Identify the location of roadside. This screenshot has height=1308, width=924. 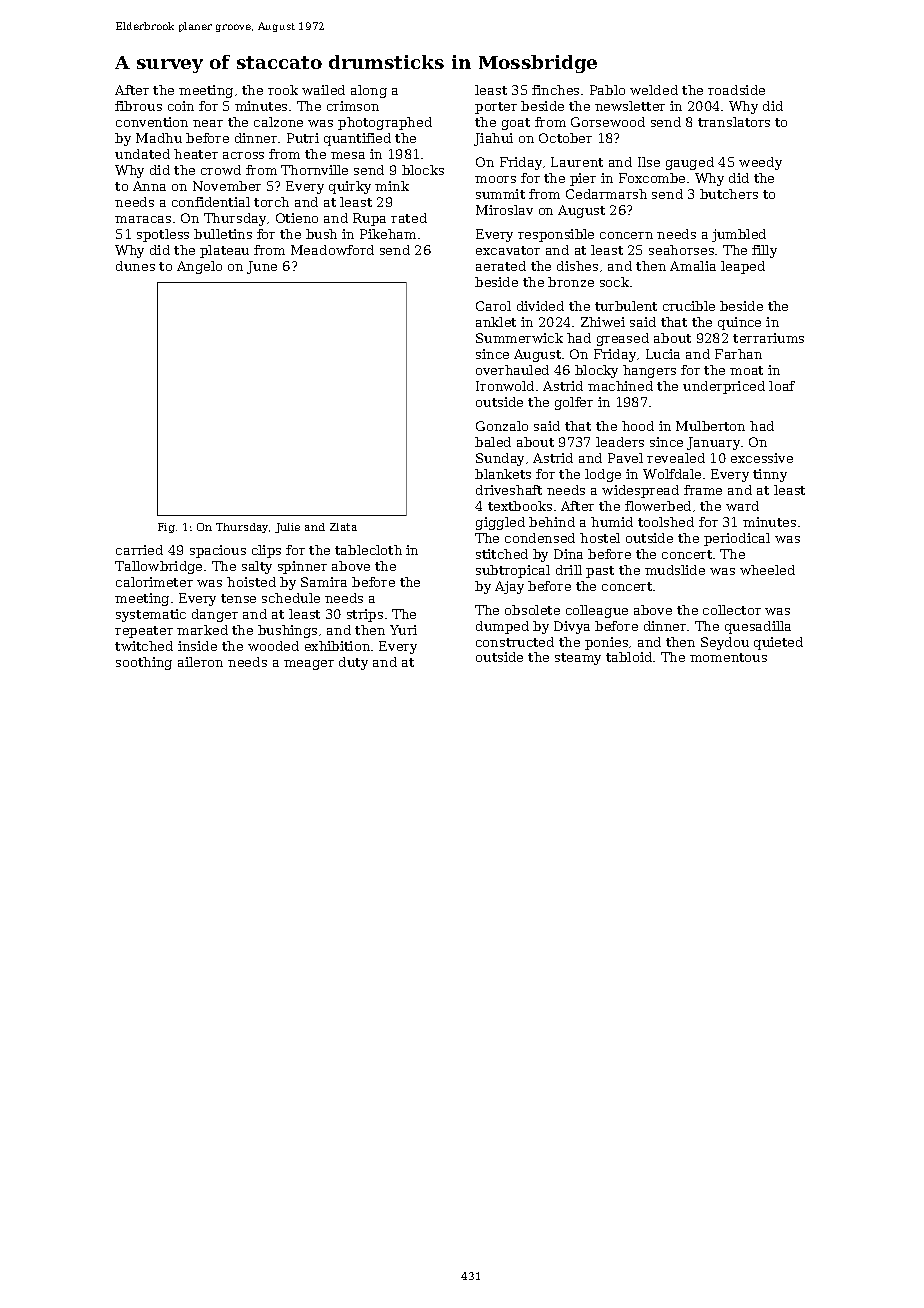
(736, 90).
